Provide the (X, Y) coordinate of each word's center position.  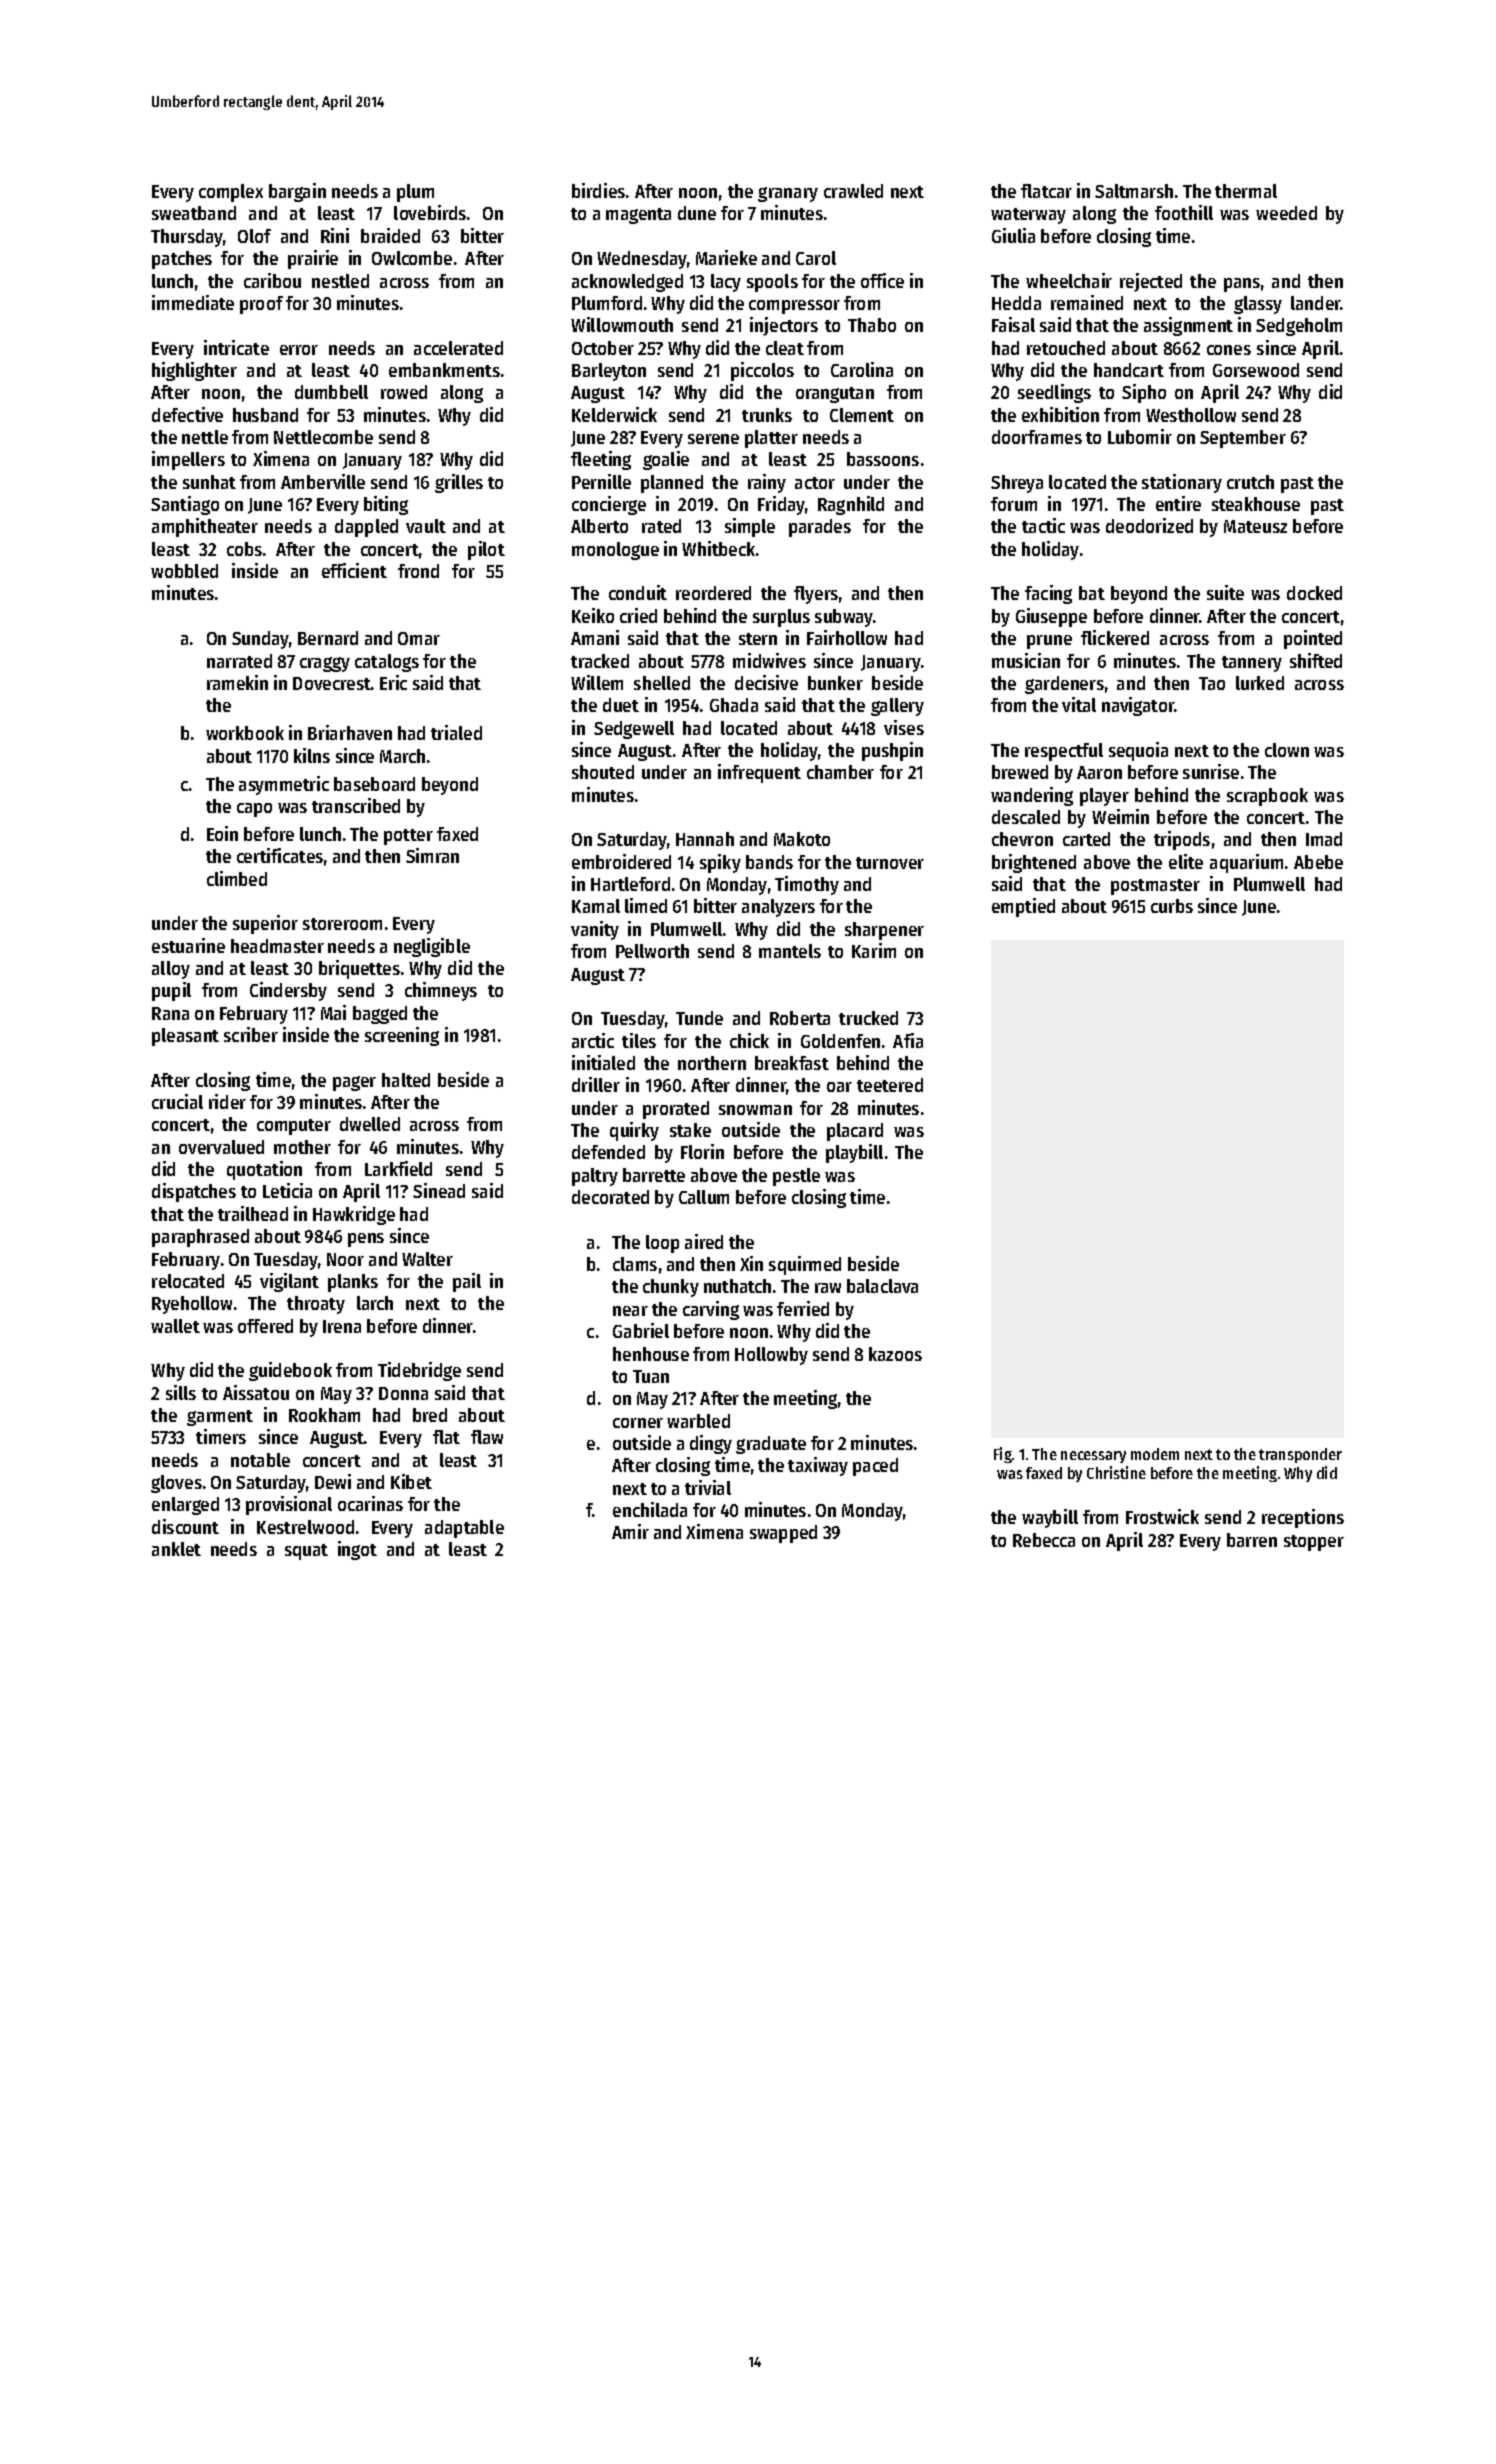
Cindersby (288, 991)
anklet (176, 1549)
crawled (853, 191)
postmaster (1155, 887)
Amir (630, 1531)
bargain (297, 192)
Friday (781, 505)
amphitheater (205, 527)
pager (354, 1083)
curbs (1172, 906)
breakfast (792, 1063)
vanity (595, 930)
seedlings (1054, 393)
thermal (1246, 191)
